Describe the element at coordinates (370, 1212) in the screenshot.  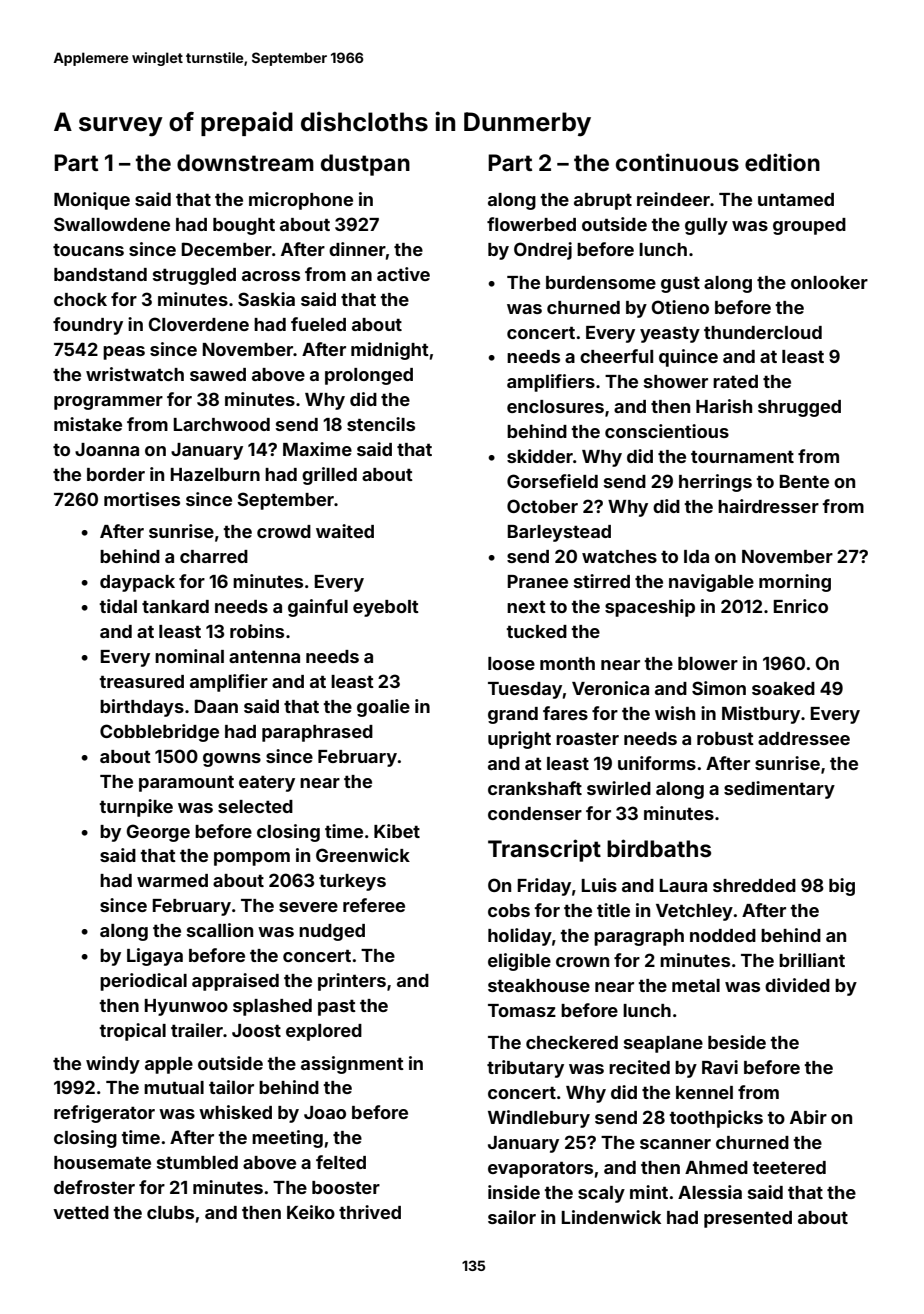
I see `thrived` at that location.
